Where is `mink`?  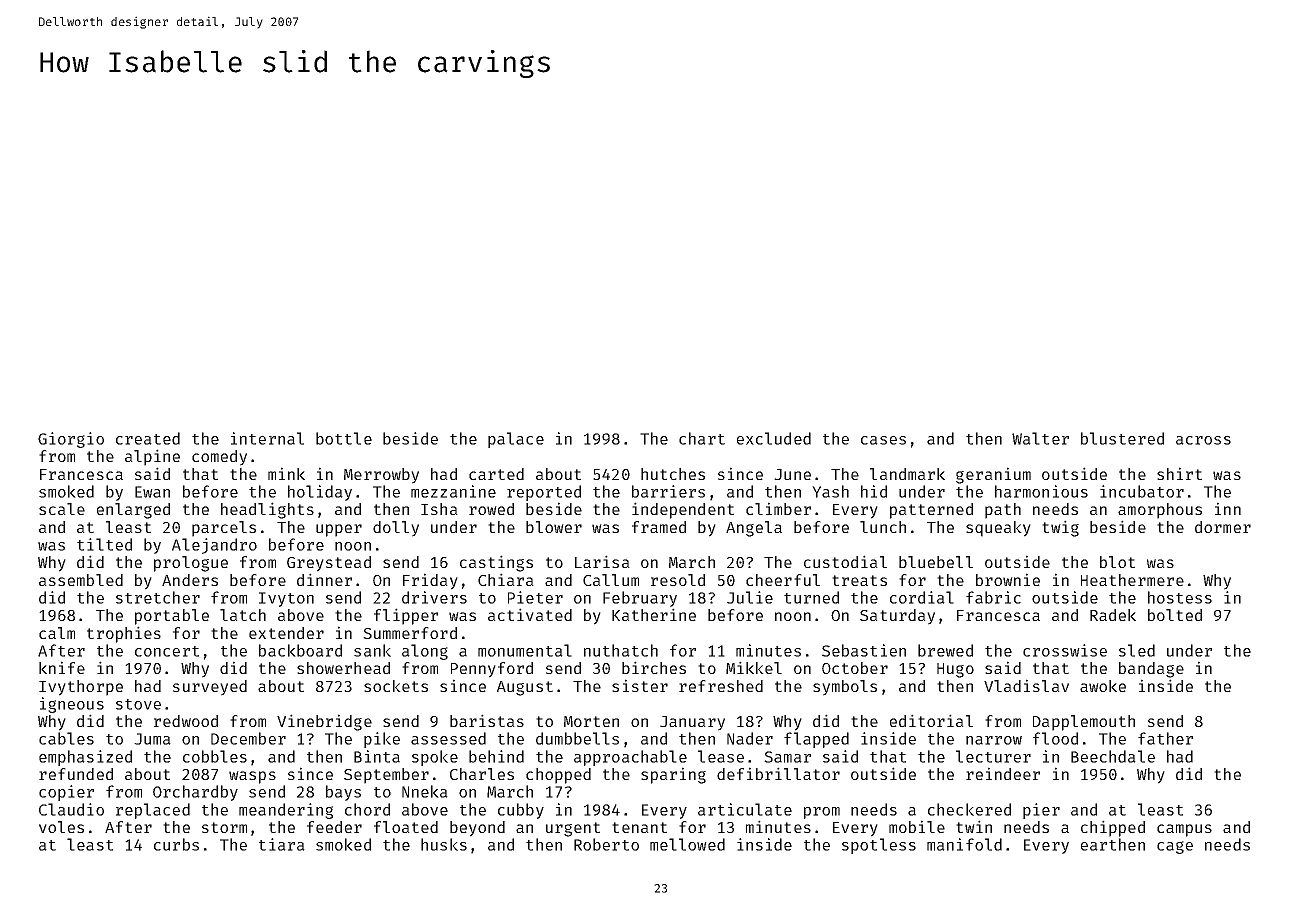 mink is located at coordinates (286, 473).
